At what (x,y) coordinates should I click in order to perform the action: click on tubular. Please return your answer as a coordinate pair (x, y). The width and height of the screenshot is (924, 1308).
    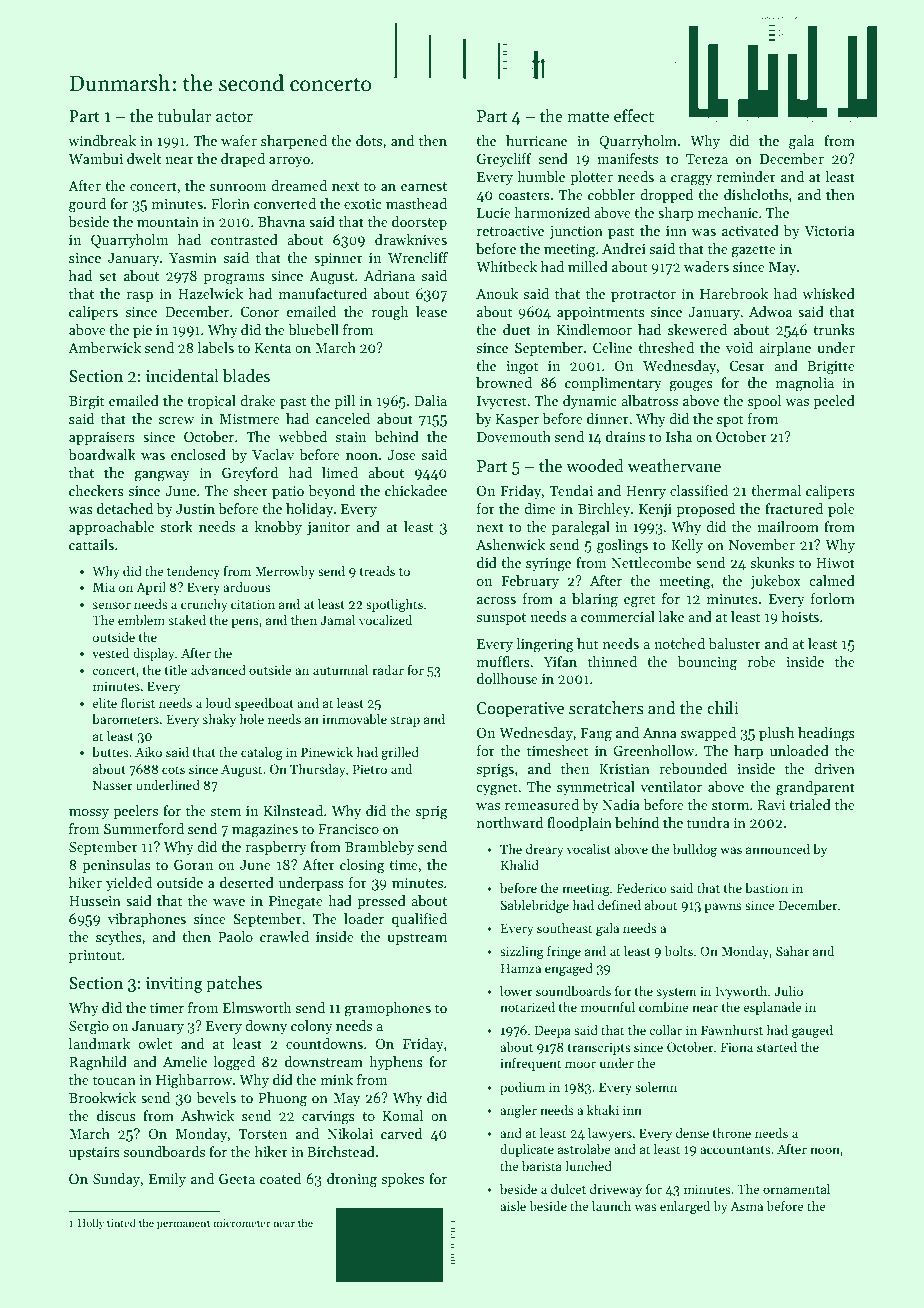
    Looking at the image, I should click on (184, 116).
